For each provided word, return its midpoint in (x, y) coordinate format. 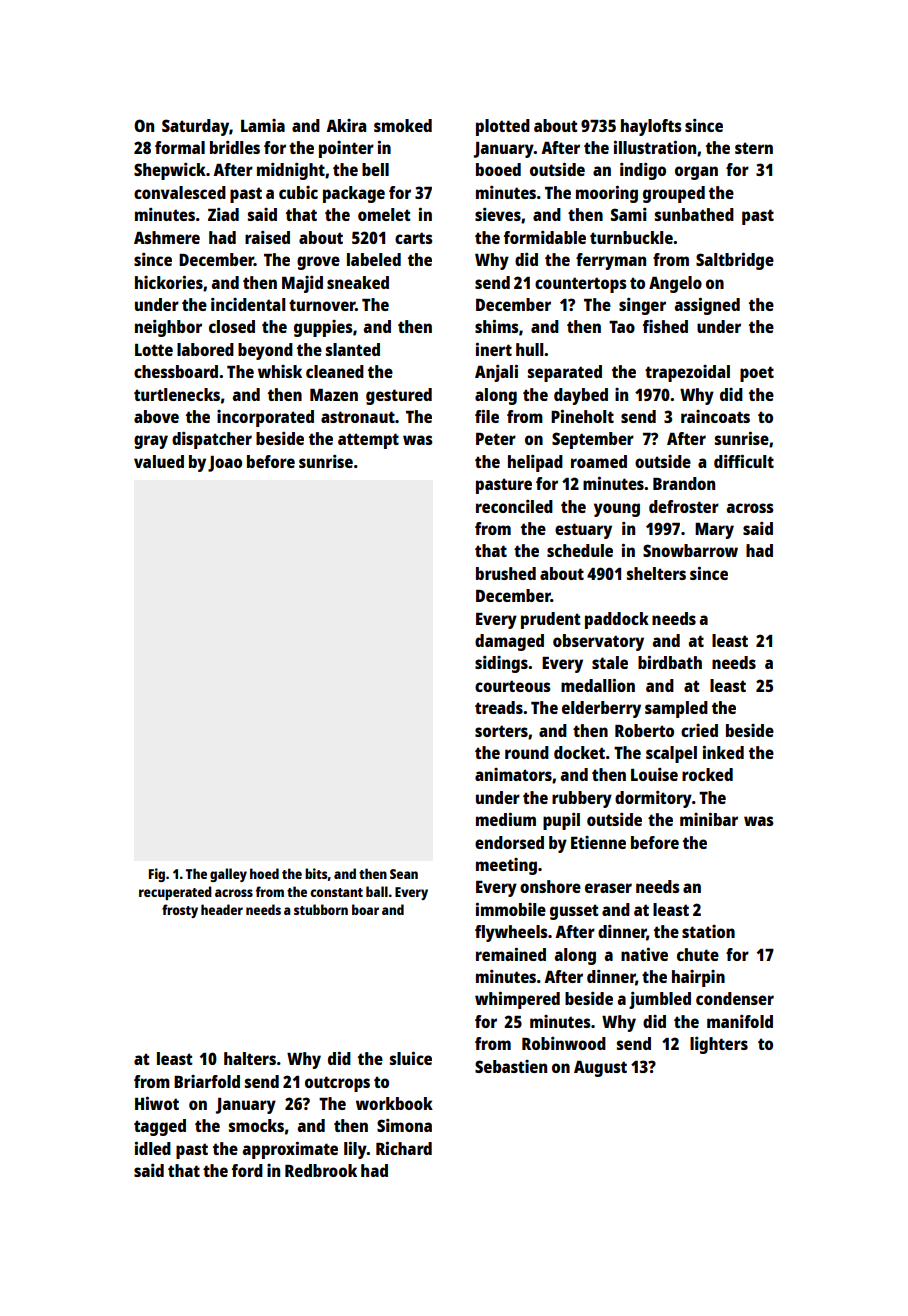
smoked (403, 125)
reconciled (514, 506)
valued (159, 461)
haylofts (651, 127)
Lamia (263, 125)
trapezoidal (687, 373)
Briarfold (207, 1081)
